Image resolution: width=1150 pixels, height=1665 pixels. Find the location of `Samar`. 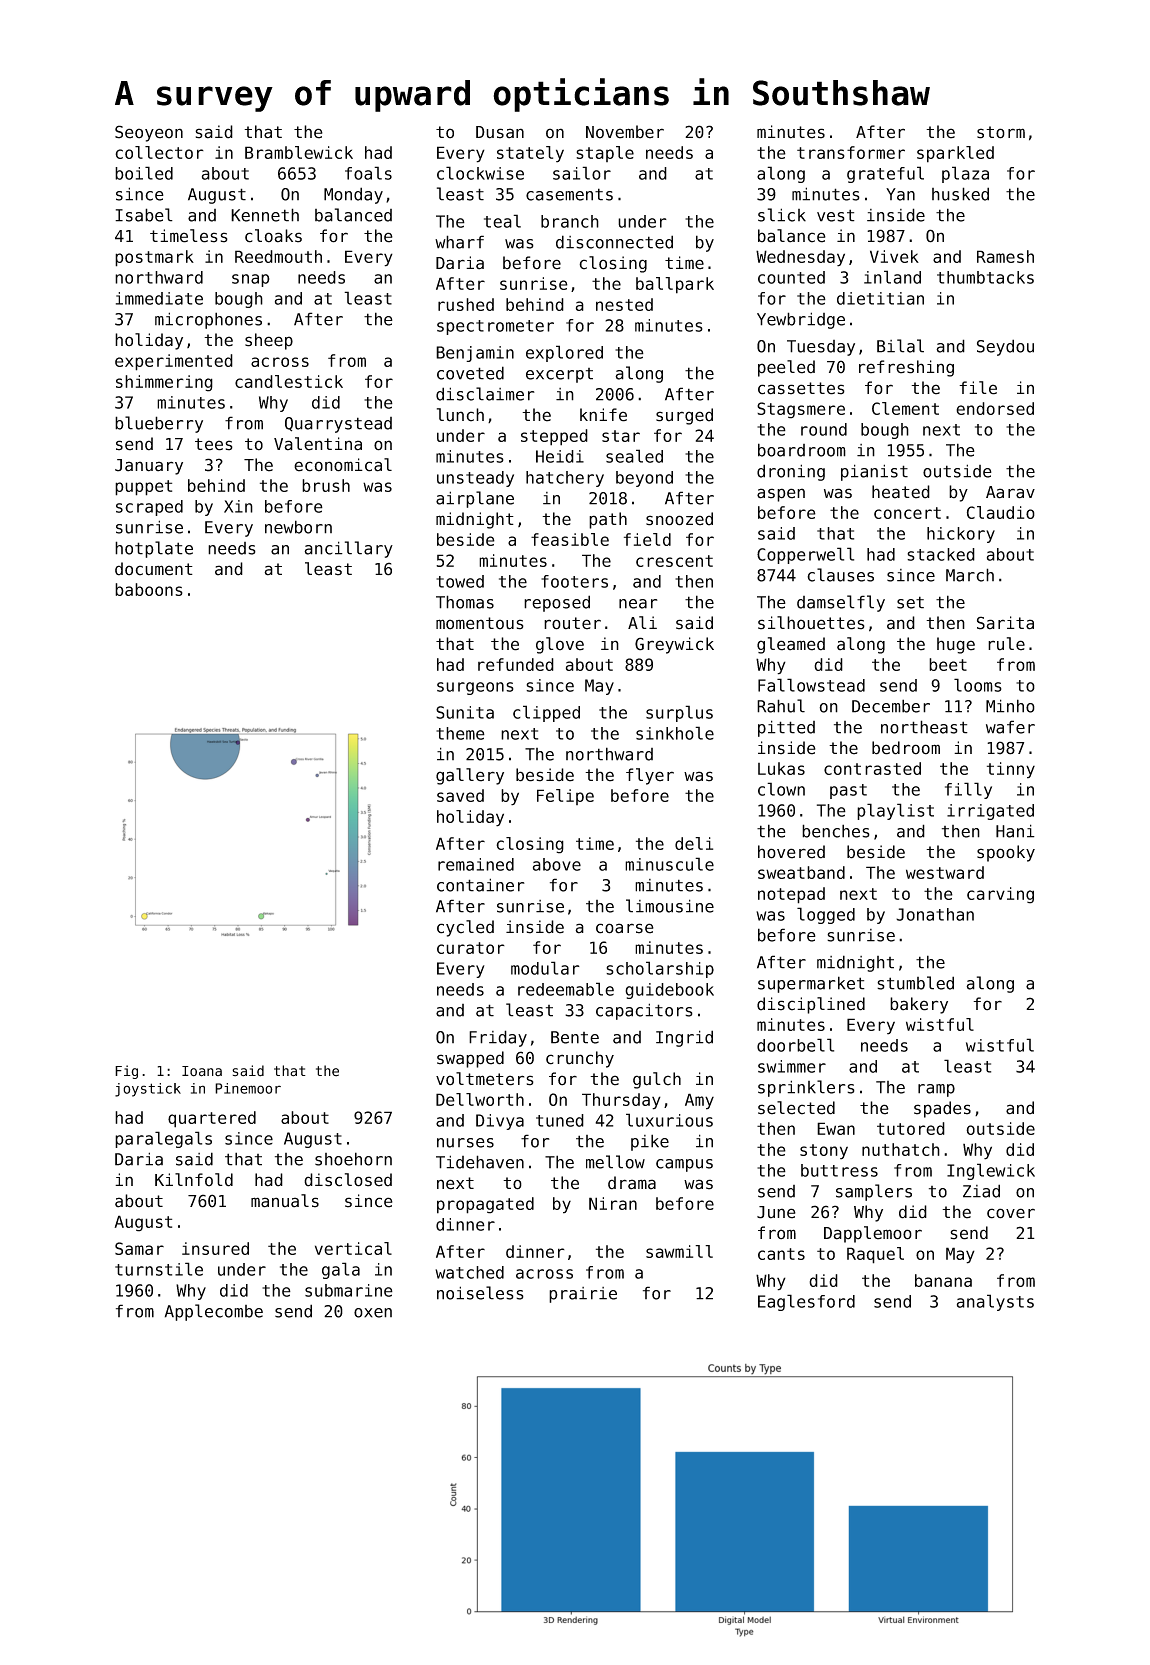

Samar is located at coordinates (139, 1248).
